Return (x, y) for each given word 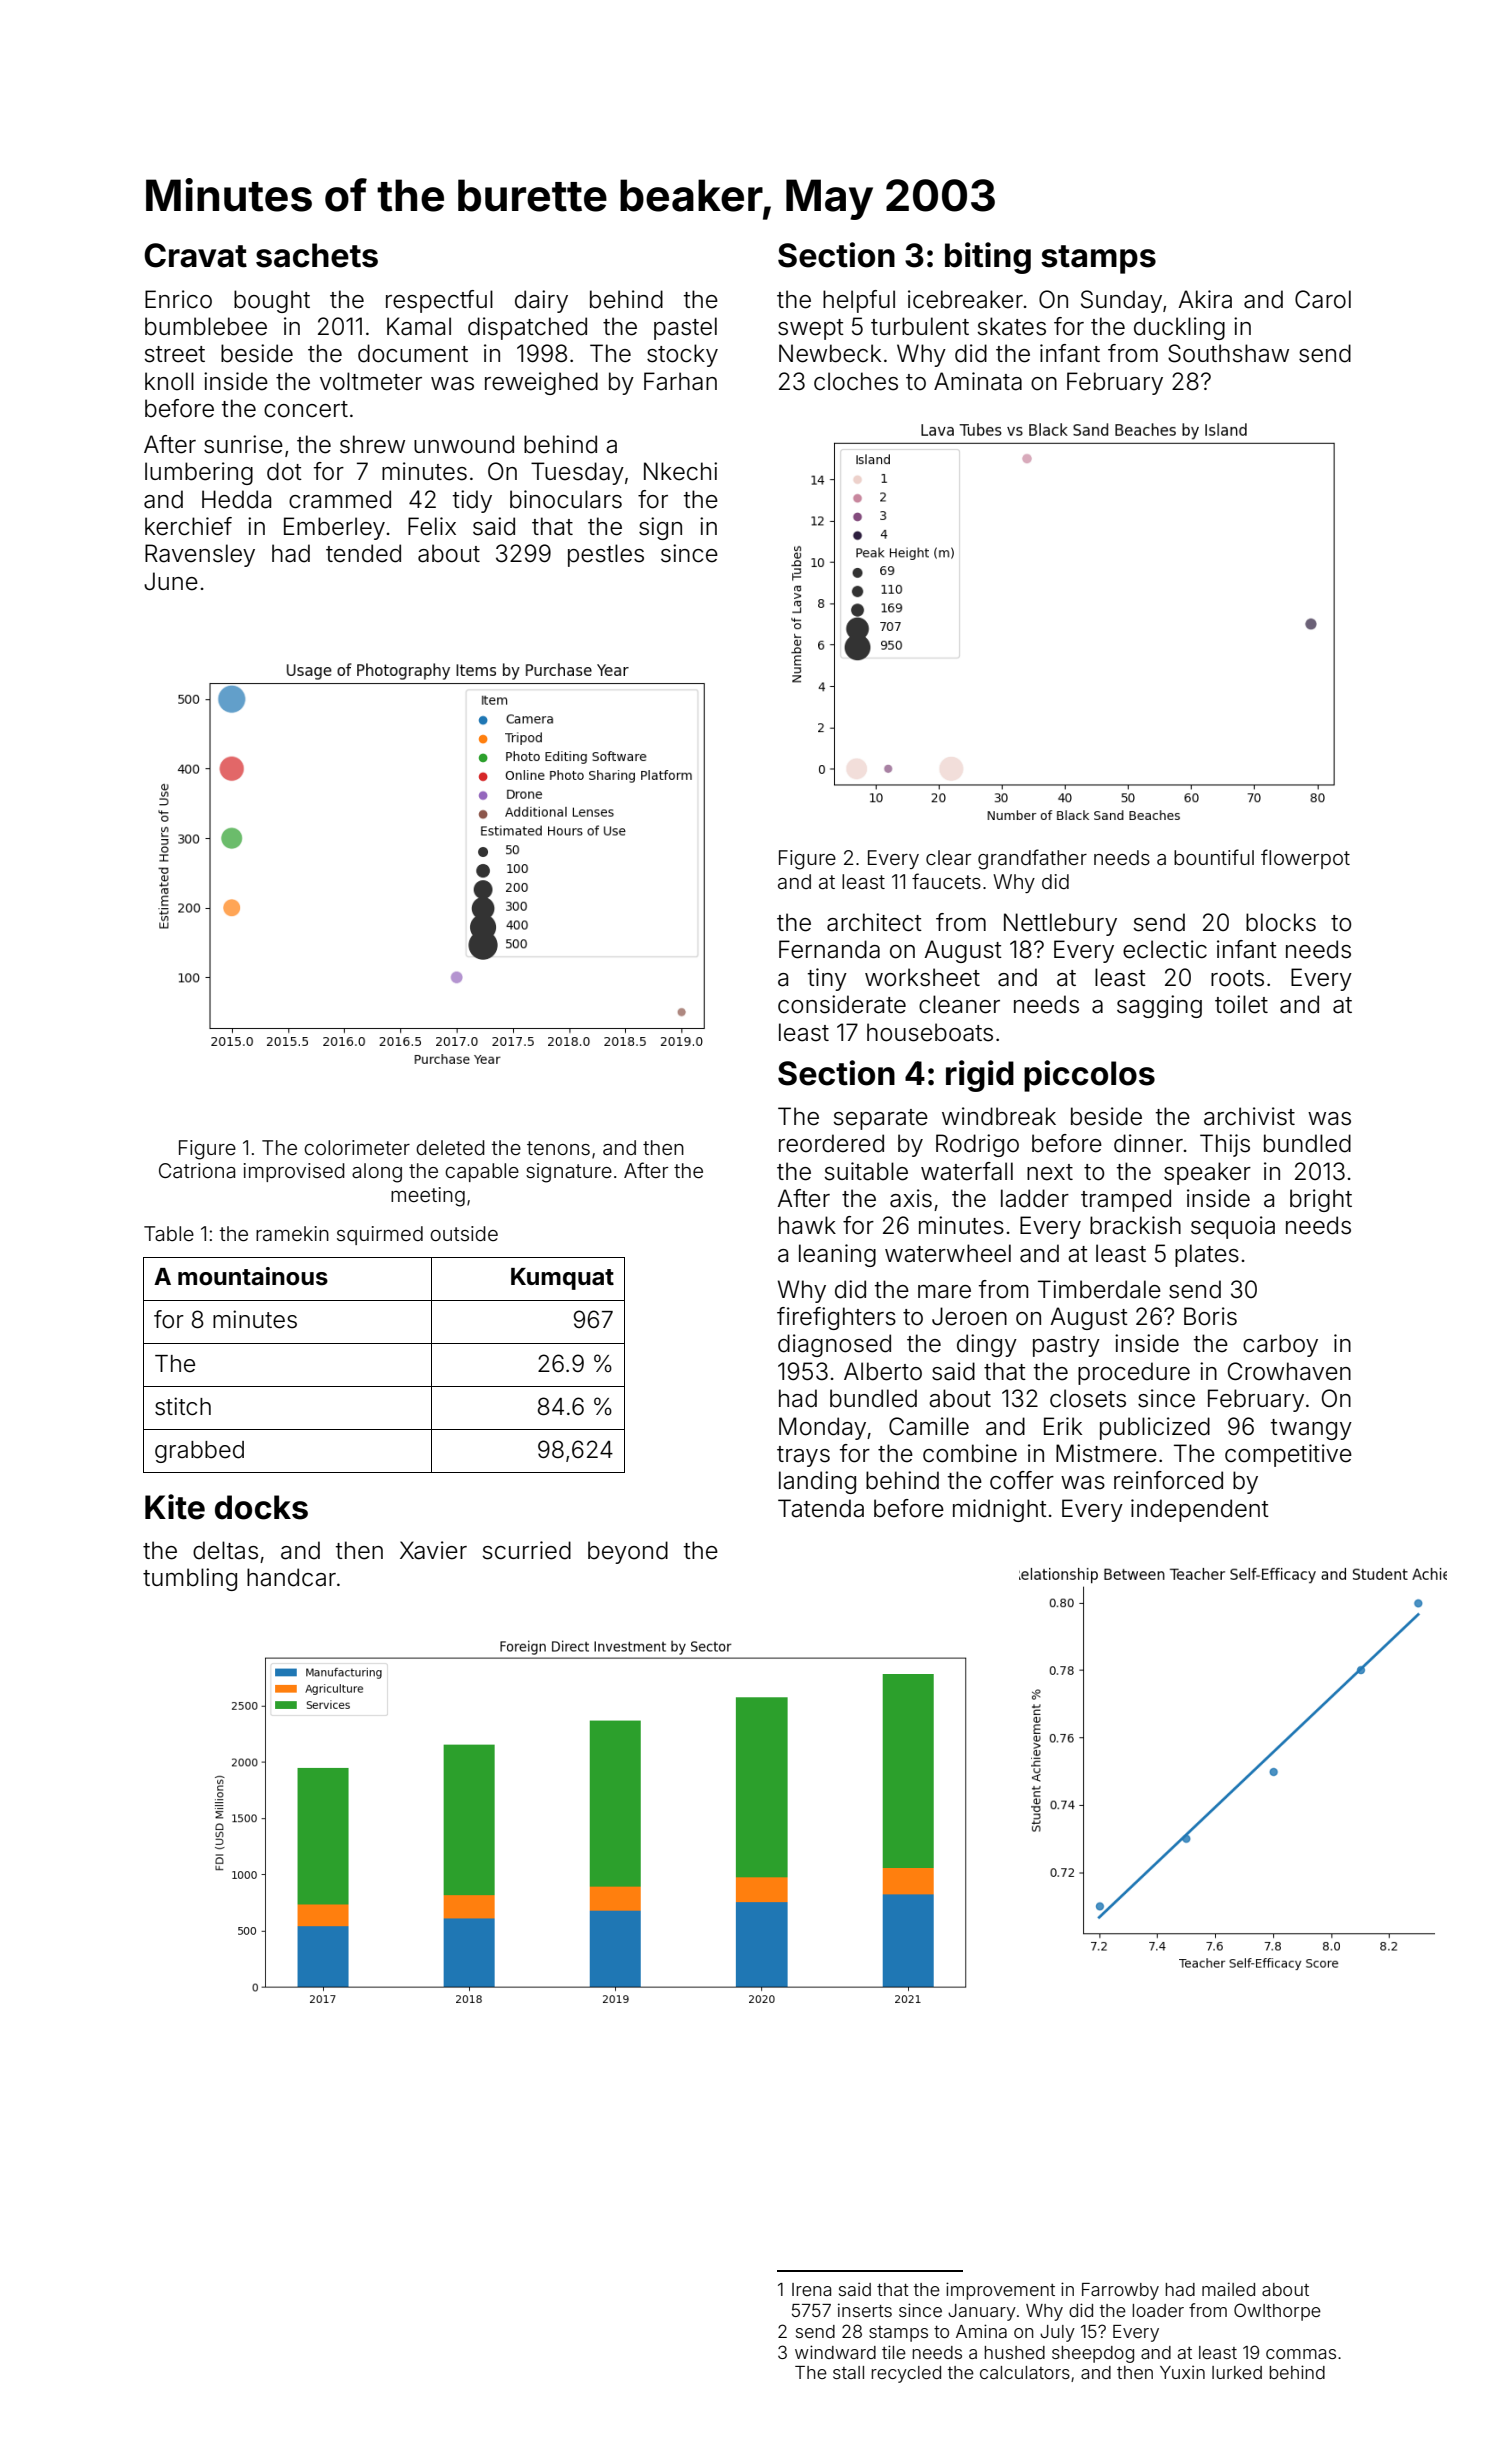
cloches (856, 381)
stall (848, 2372)
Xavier (433, 1550)
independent (1200, 1510)
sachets (317, 255)
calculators (1025, 2372)
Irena (811, 2289)
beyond (628, 1552)
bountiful (1214, 857)
